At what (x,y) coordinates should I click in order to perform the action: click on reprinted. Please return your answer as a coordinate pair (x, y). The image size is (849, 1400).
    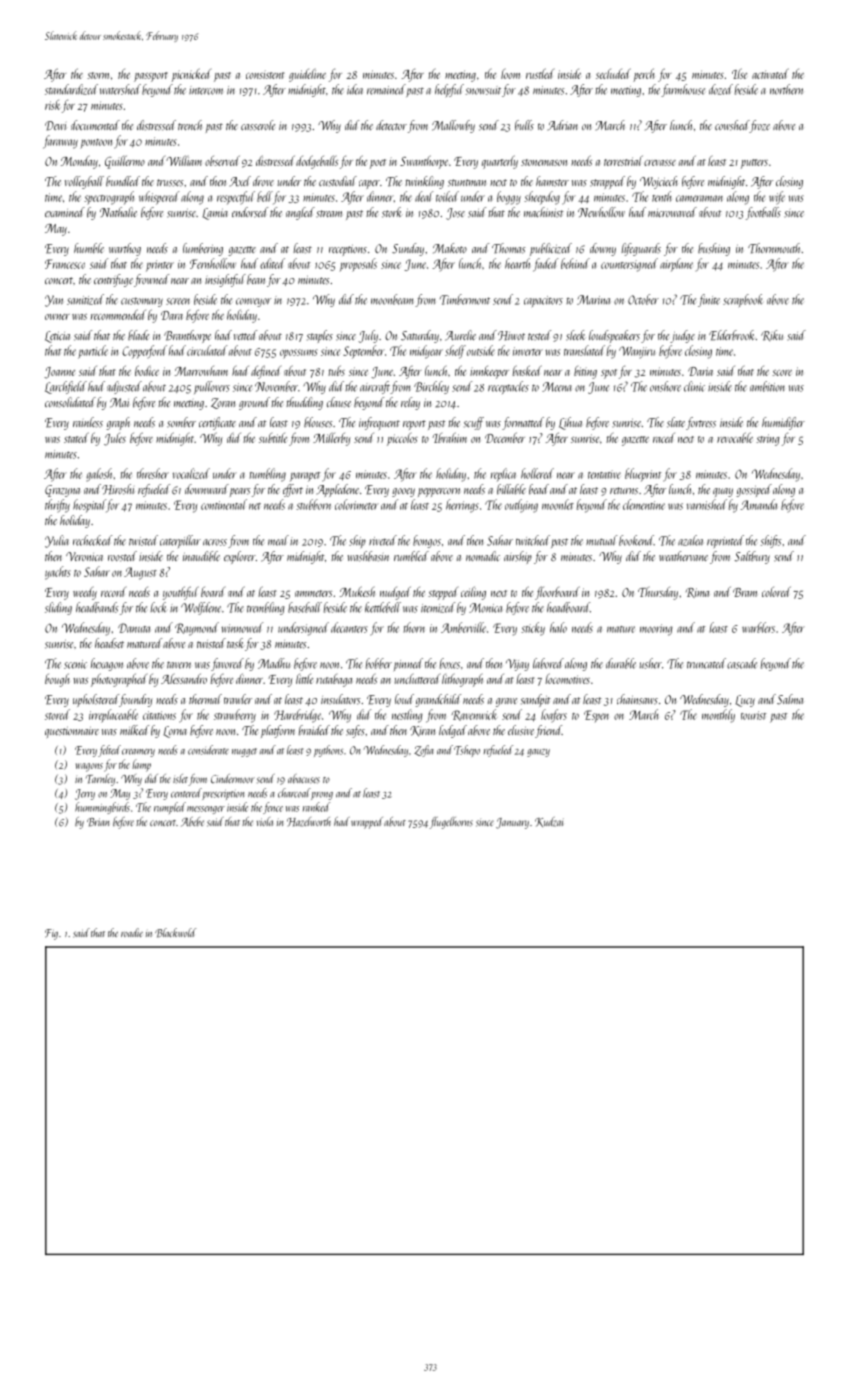
    Looking at the image, I should click on (725, 541).
